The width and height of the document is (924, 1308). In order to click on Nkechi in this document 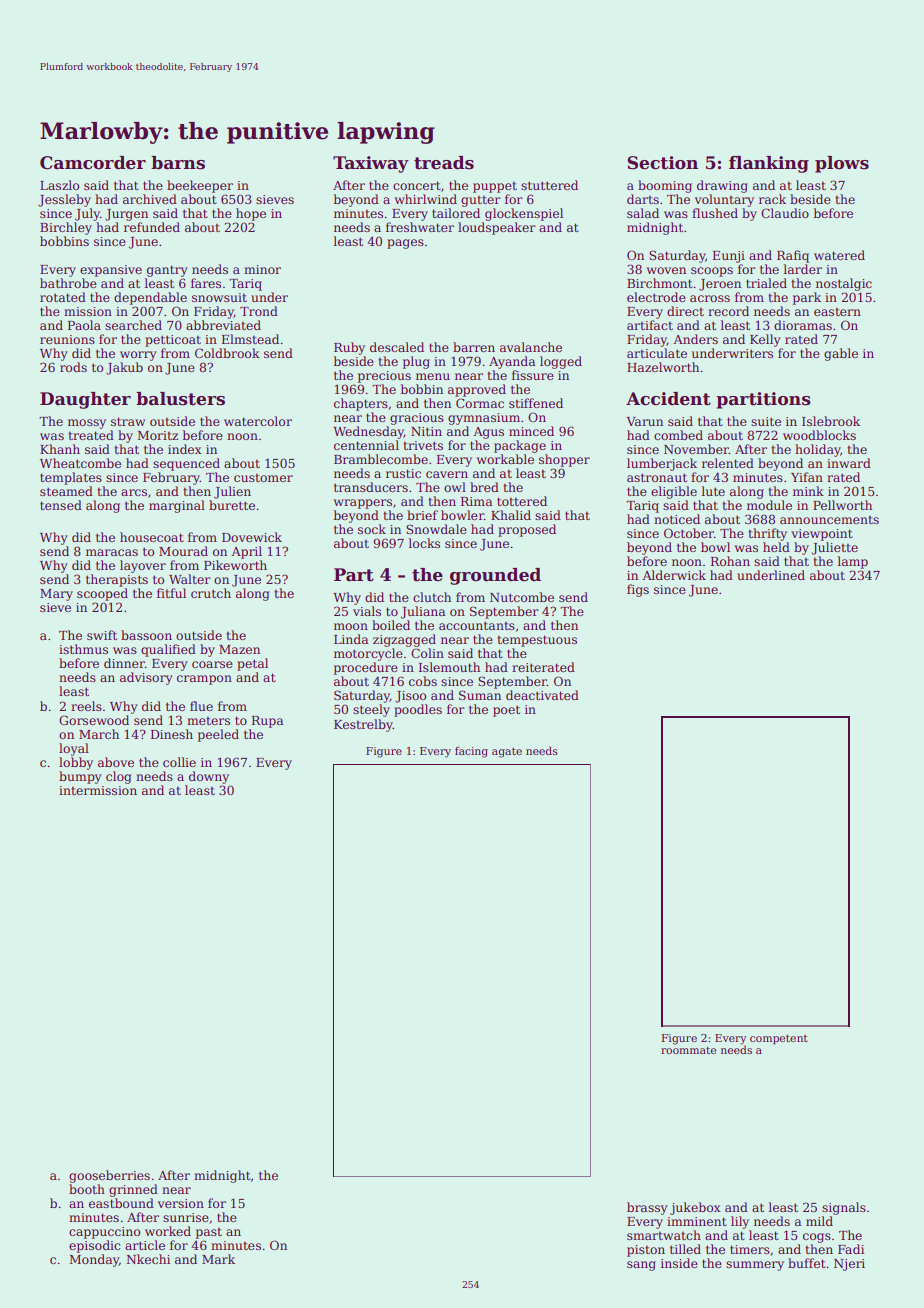, I will do `click(148, 1259)`.
